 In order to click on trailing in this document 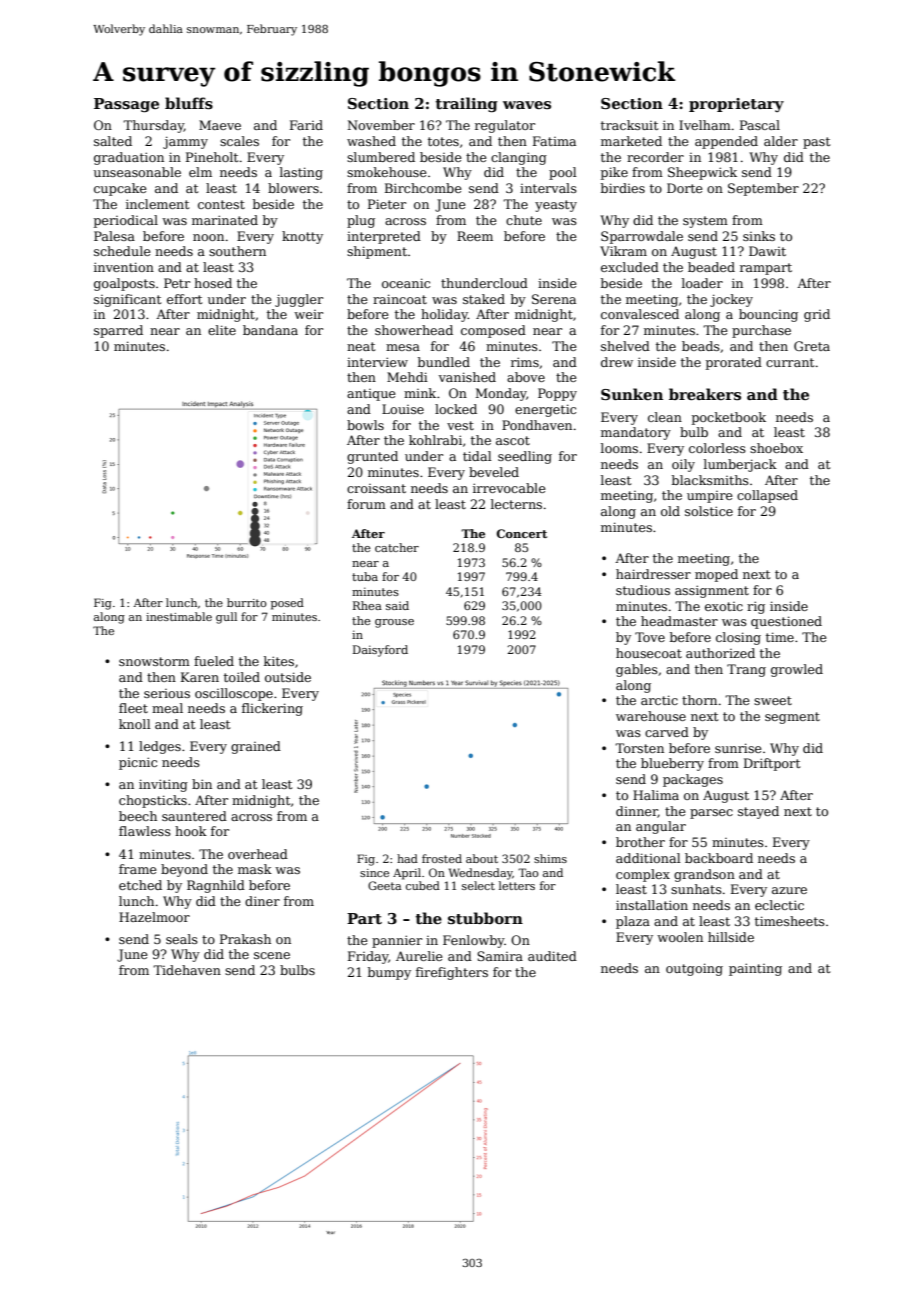, I will do `click(467, 104)`.
